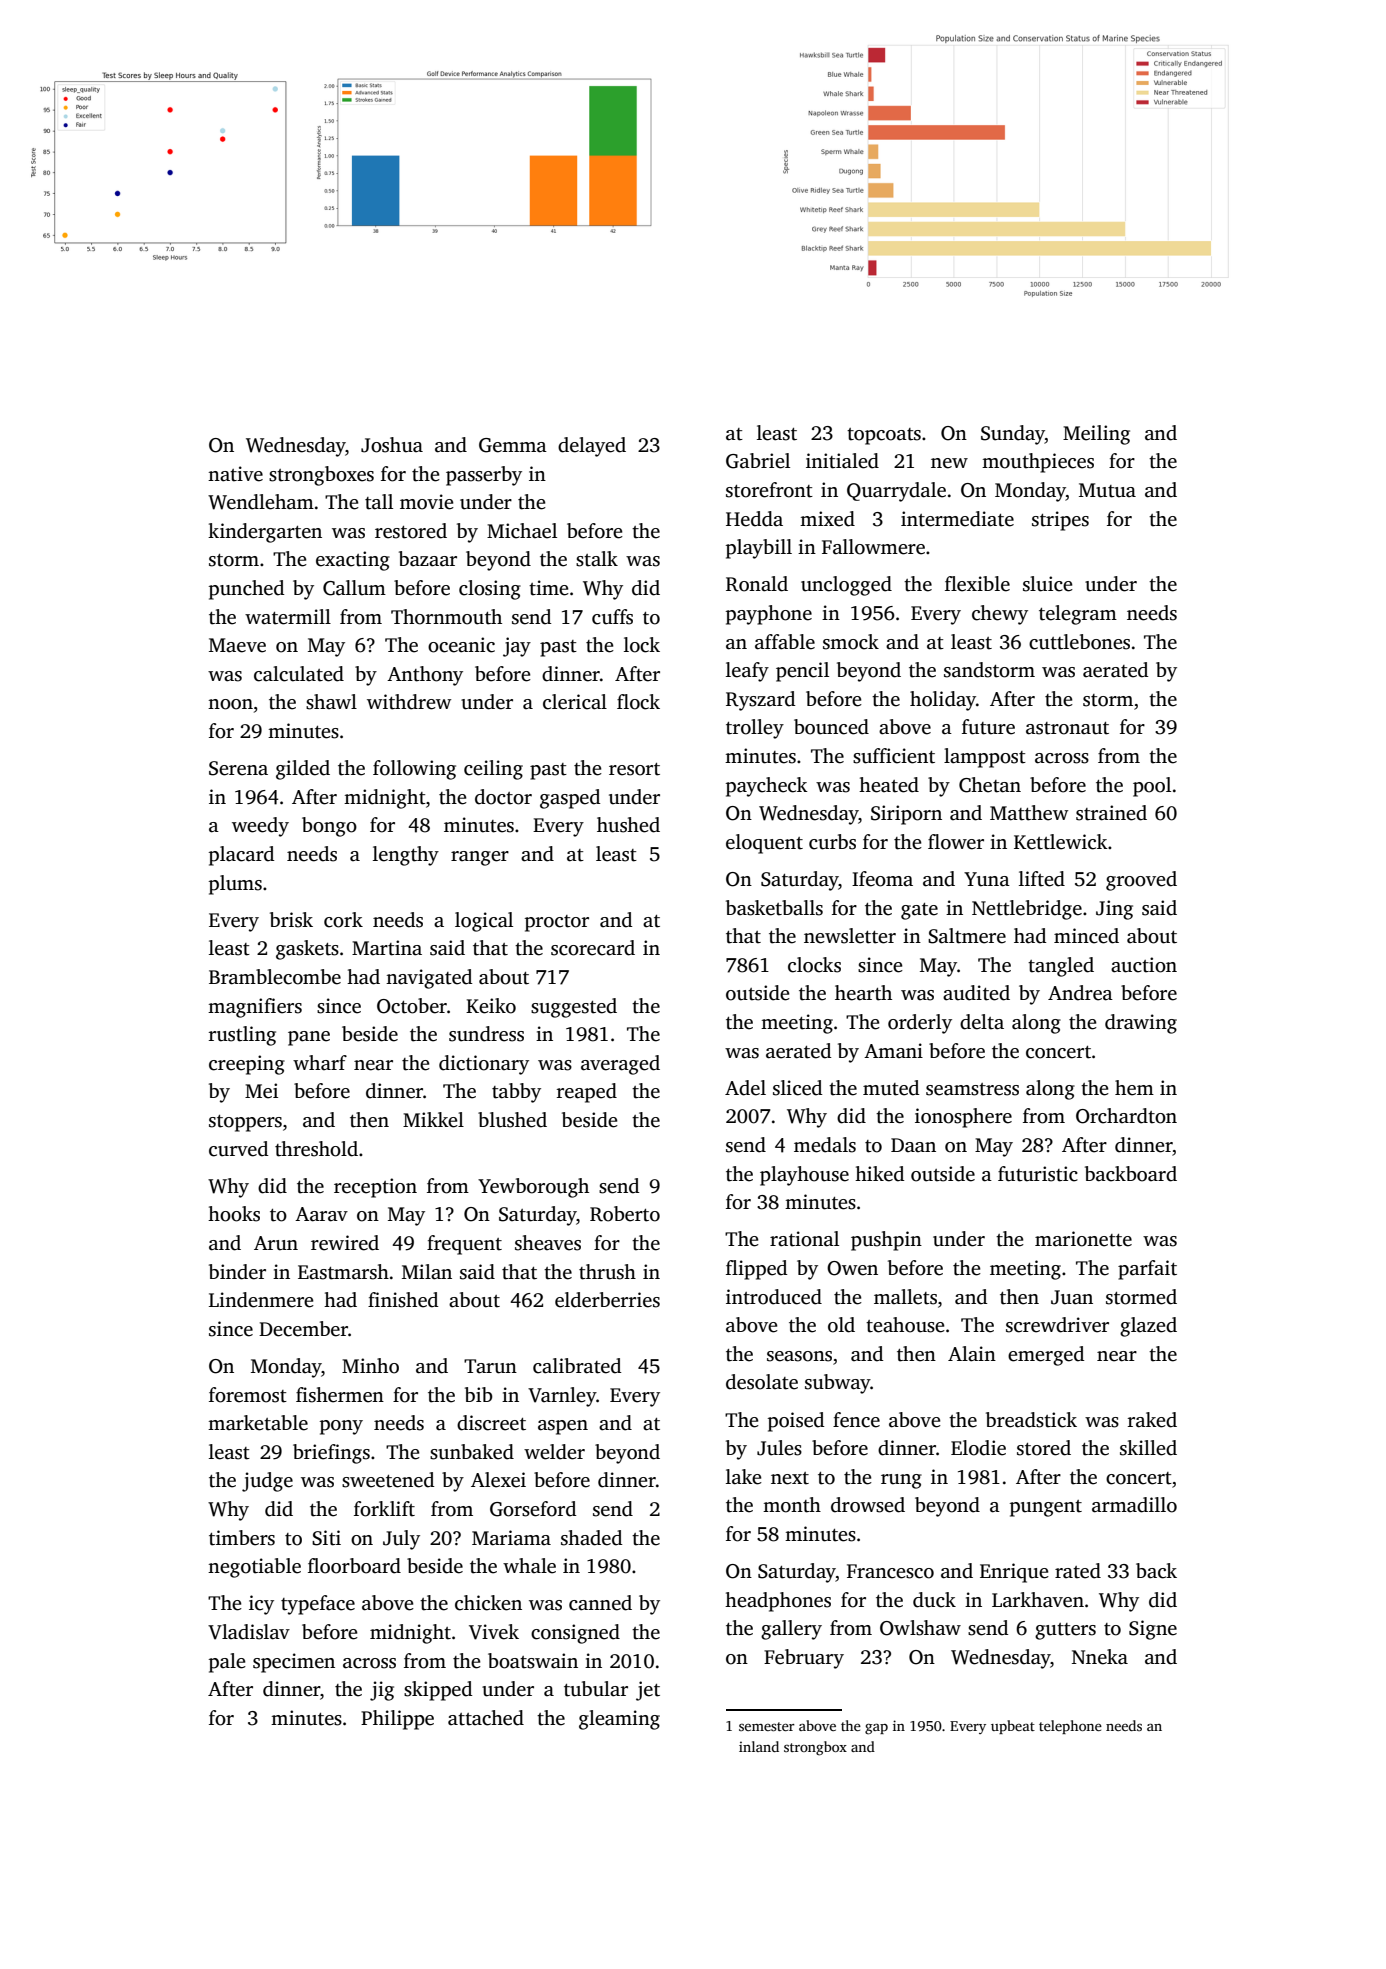 The width and height of the screenshot is (1386, 1969). What do you see at coordinates (1141, 1024) in the screenshot?
I see `drawing` at bounding box center [1141, 1024].
